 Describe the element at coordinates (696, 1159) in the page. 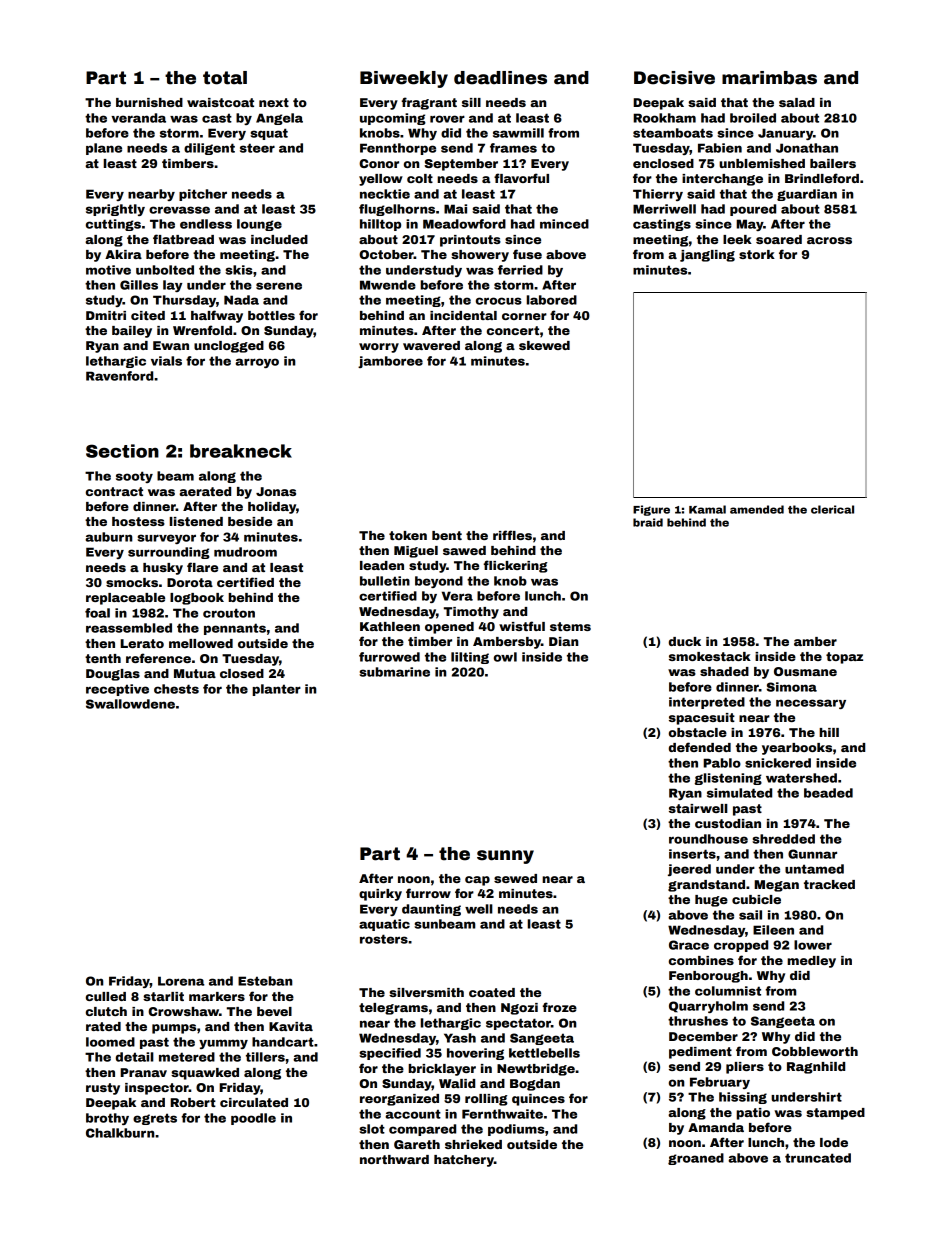

I see `groaned` at that location.
